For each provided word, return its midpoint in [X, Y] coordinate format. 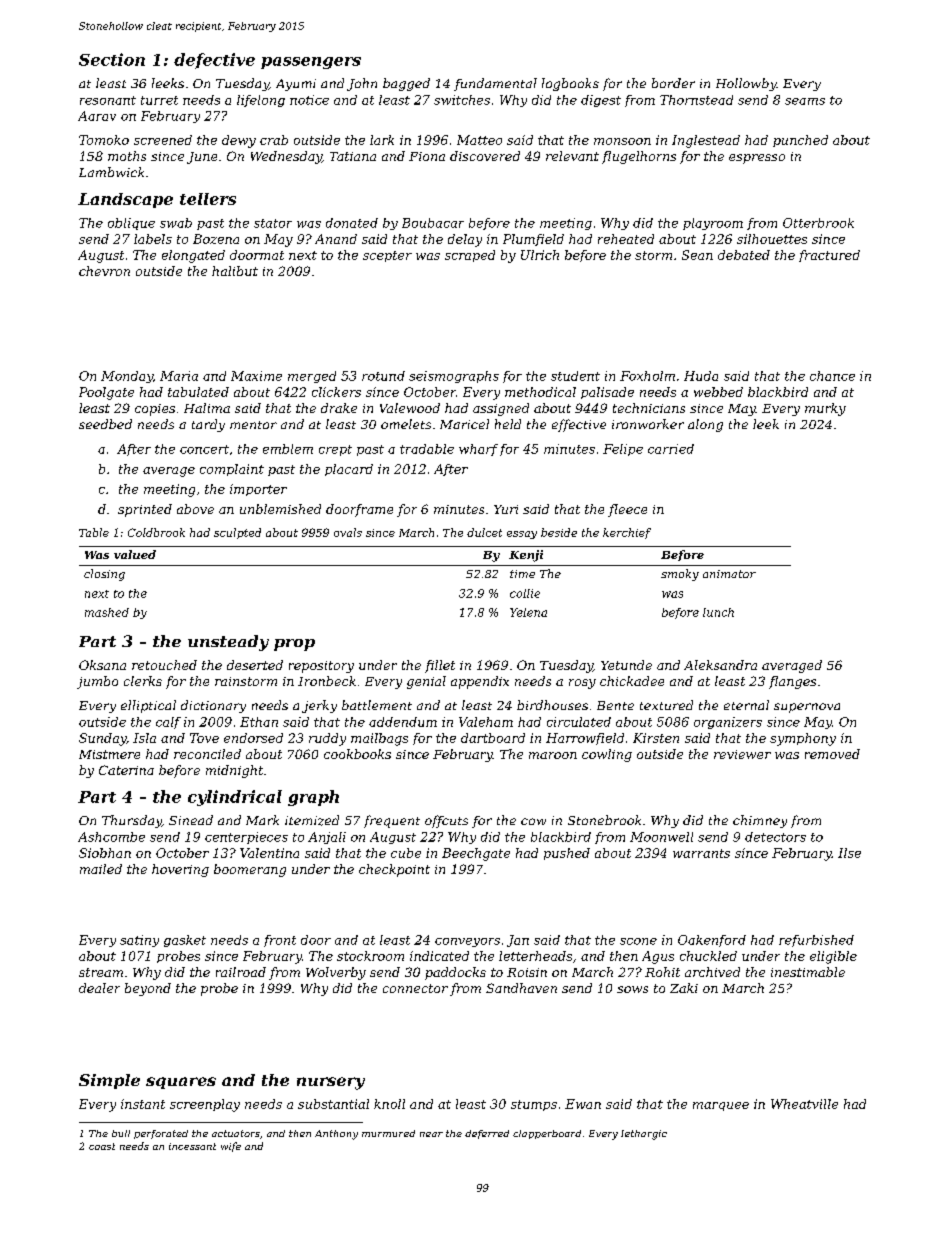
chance [832, 376]
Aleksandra [720, 665]
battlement [377, 705]
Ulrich [540, 255]
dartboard [493, 738]
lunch [718, 612]
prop [294, 645]
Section [112, 59]
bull [121, 1133]
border [673, 83]
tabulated [198, 392]
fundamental [495, 84]
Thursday [132, 821]
